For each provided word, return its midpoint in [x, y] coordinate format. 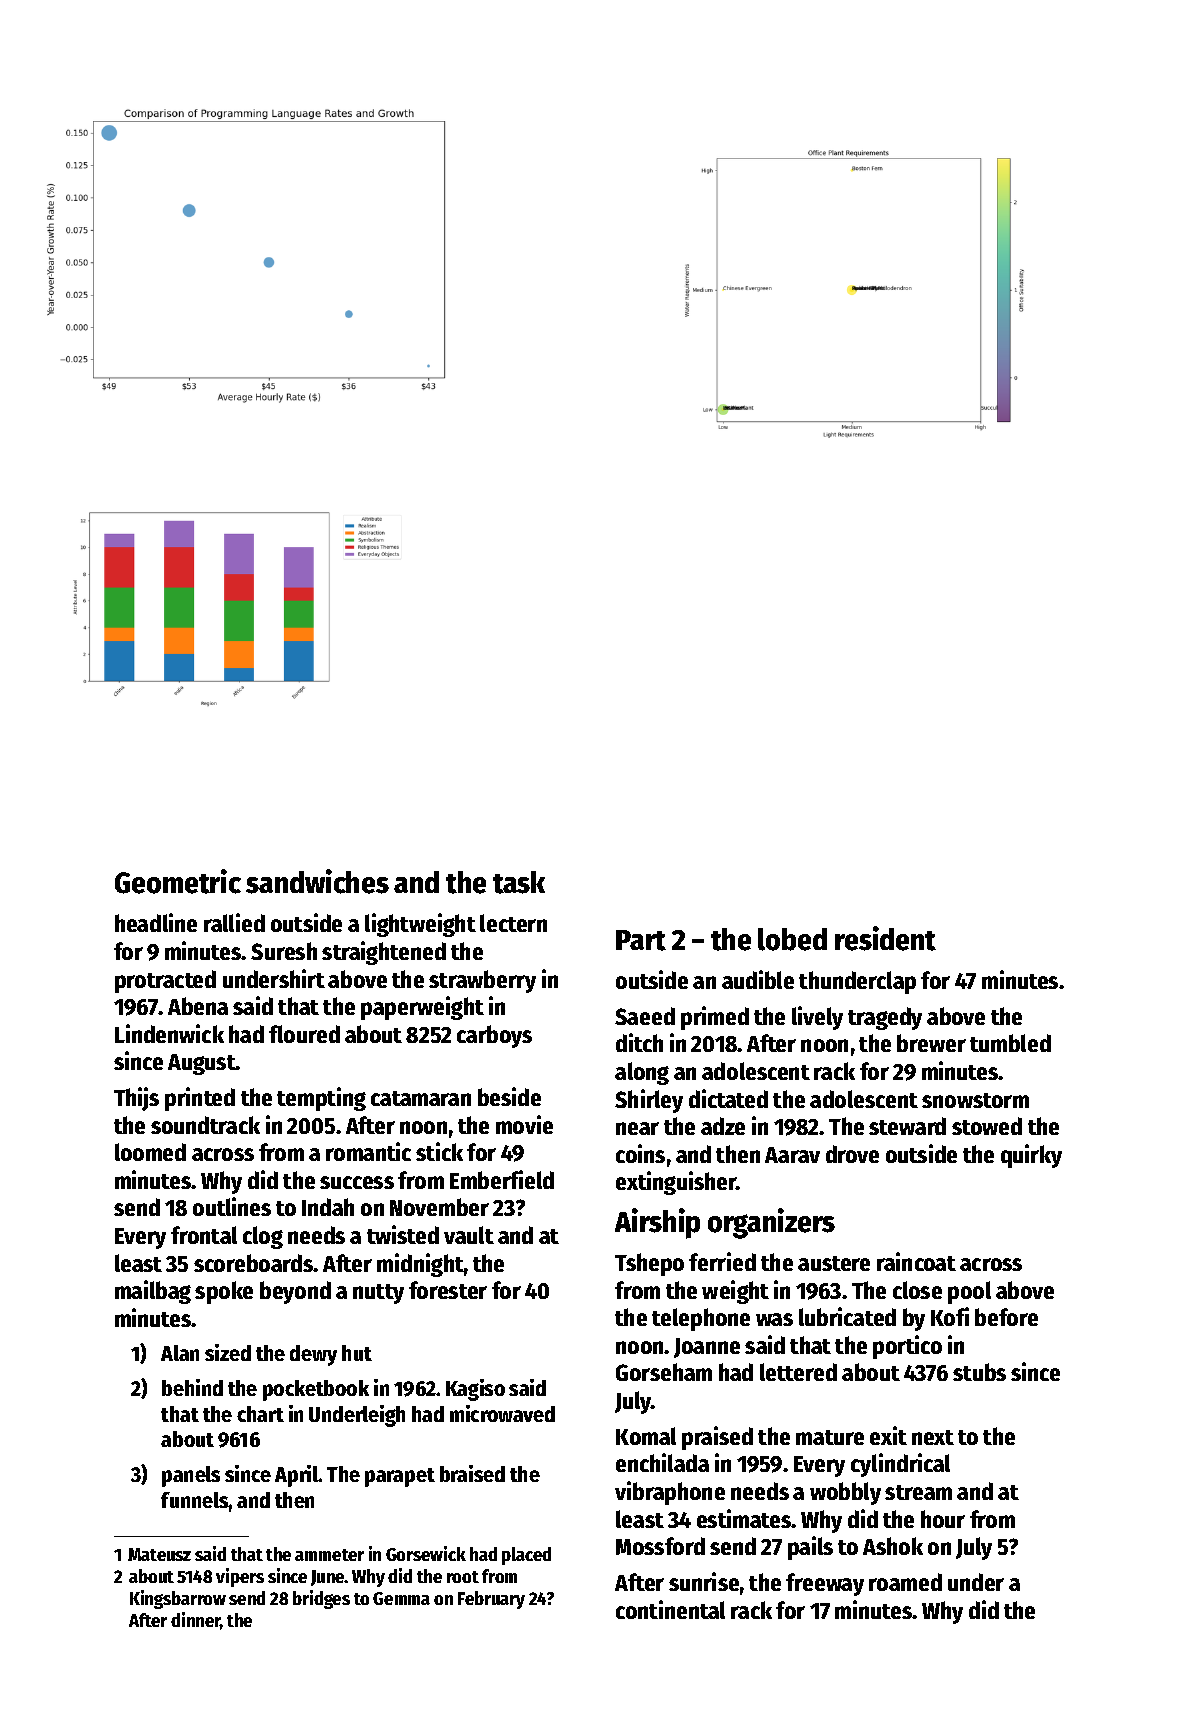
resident [885, 938]
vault [469, 1235]
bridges [321, 1599]
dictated [728, 1098]
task [519, 882]
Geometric [178, 881]
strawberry [482, 981]
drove [852, 1154]
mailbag [153, 1292]
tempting [321, 1099]
